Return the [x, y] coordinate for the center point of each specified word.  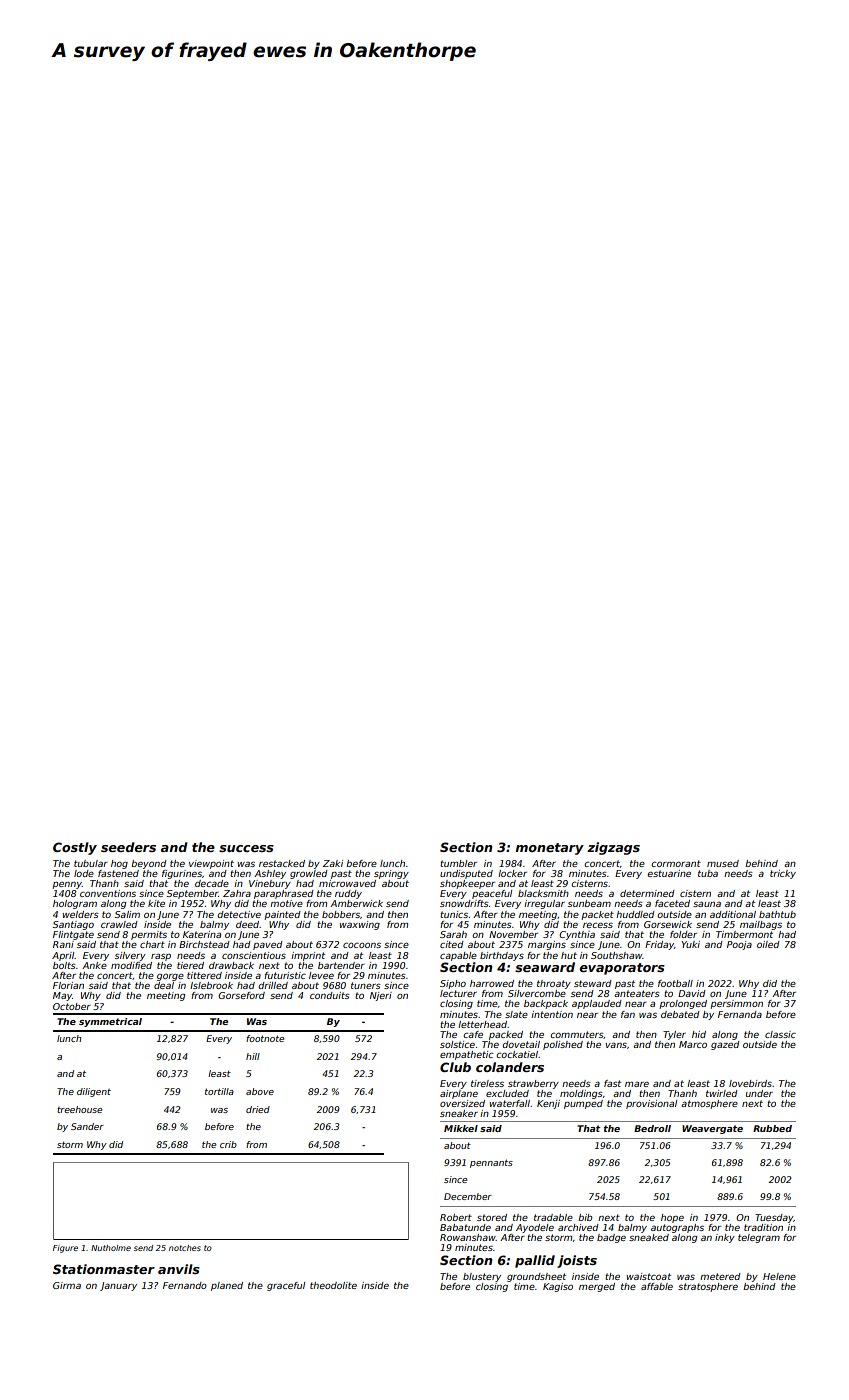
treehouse [79, 1109]
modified [131, 965]
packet [597, 915]
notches [185, 1248]
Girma [67, 1285]
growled [309, 874]
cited [452, 944]
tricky [783, 874]
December [468, 1196]
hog [119, 864]
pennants [491, 1163]
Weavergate [712, 1129]
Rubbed [772, 1128]
